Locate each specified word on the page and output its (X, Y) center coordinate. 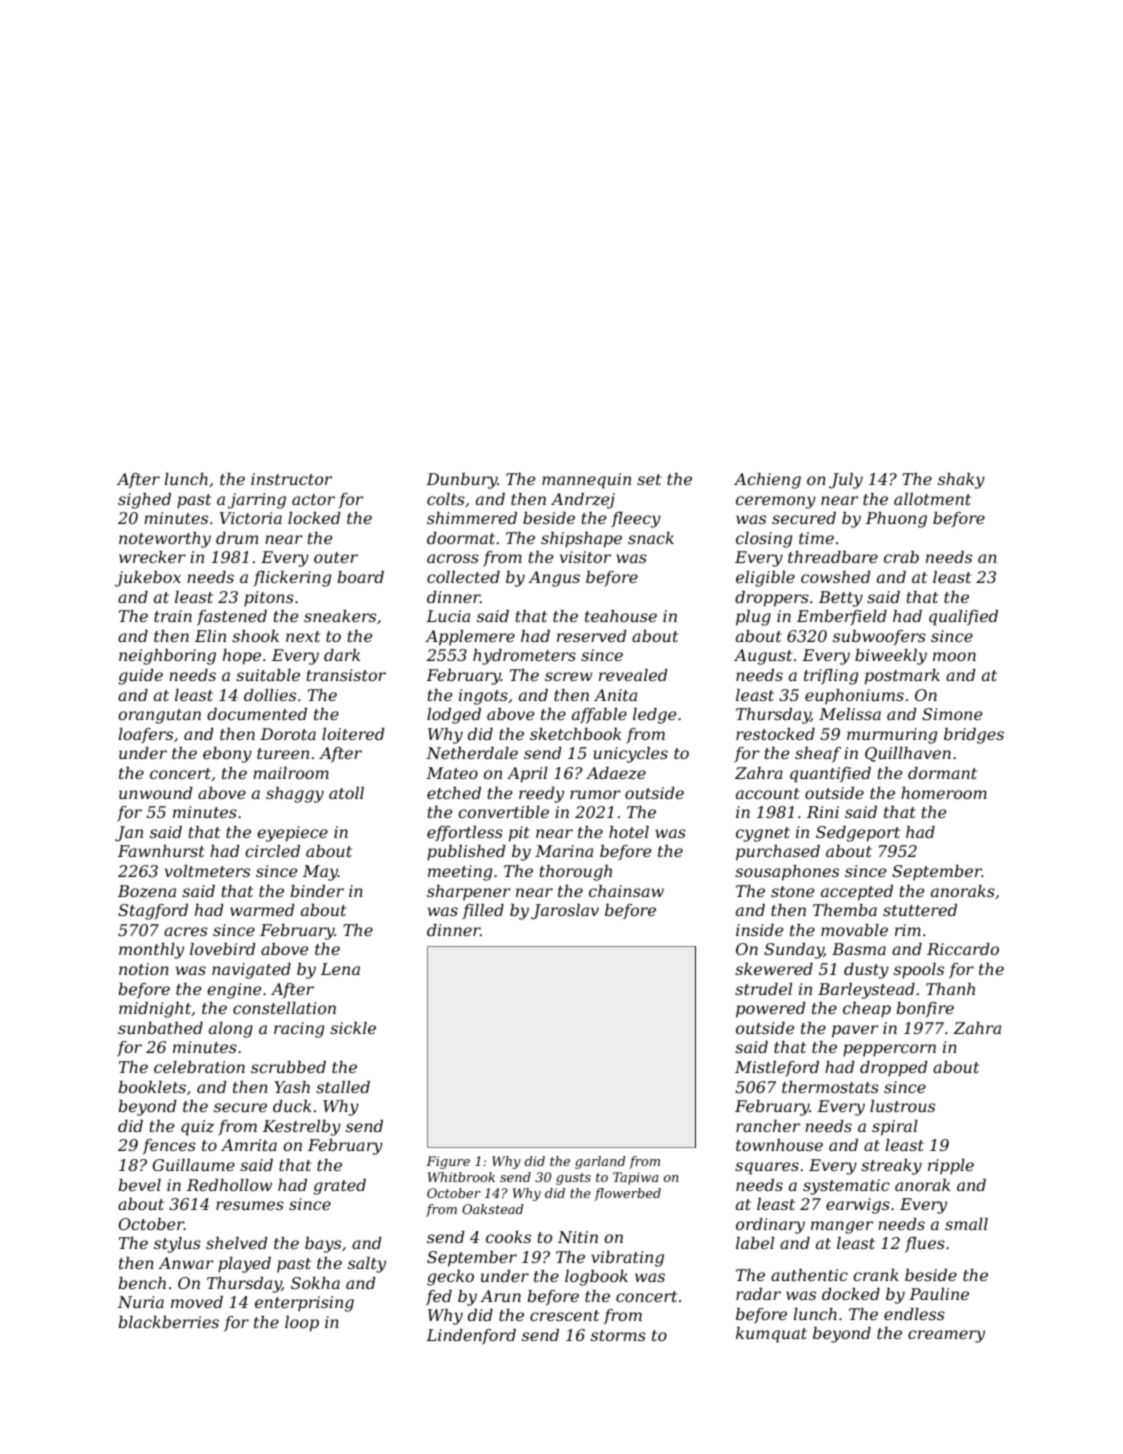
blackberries (169, 1322)
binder (317, 891)
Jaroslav (565, 912)
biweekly (891, 657)
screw (568, 676)
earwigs (858, 1206)
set (649, 479)
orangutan (159, 716)
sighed (144, 501)
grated (339, 1187)
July (846, 481)
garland (600, 1162)
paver (855, 1031)
